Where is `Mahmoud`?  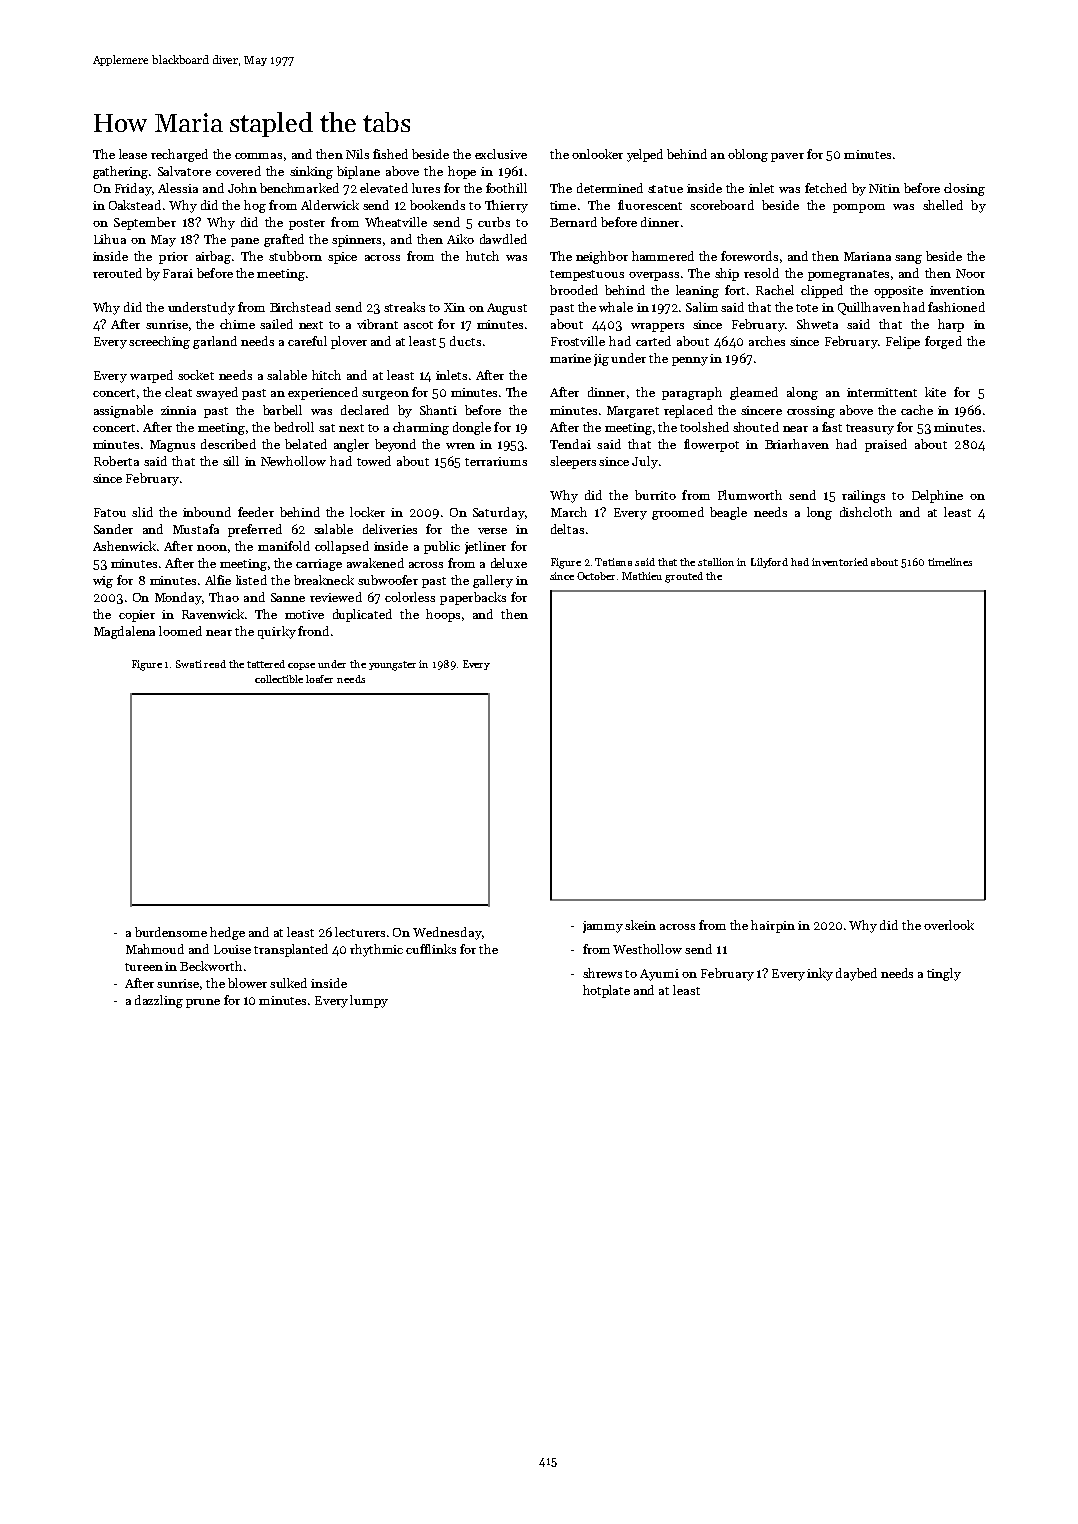 Mahmoud is located at coordinates (155, 949).
